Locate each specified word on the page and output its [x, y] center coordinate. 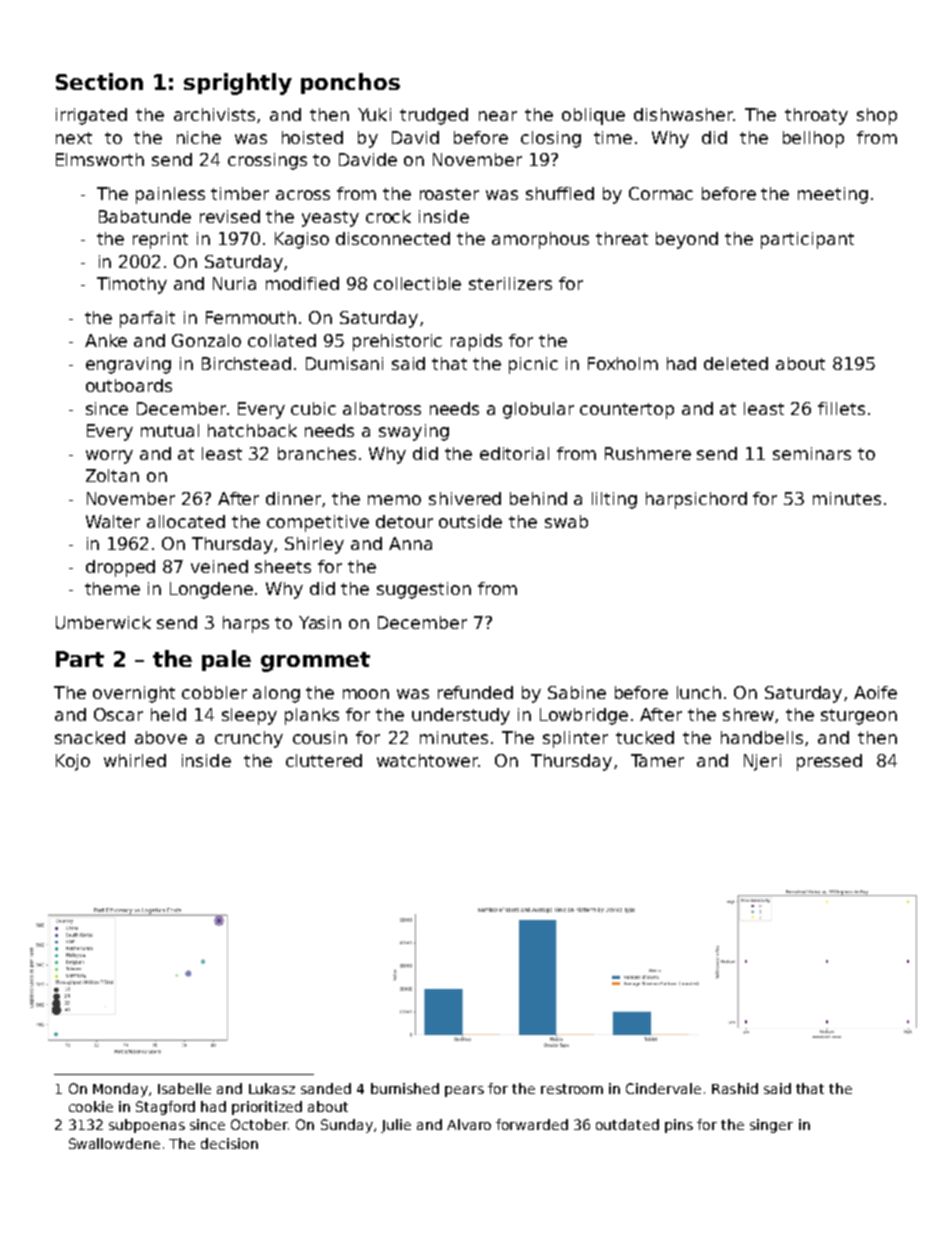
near [498, 116]
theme [112, 588]
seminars [812, 453]
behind [538, 498]
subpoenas [147, 1126]
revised [230, 216]
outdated [627, 1124]
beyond [687, 240]
